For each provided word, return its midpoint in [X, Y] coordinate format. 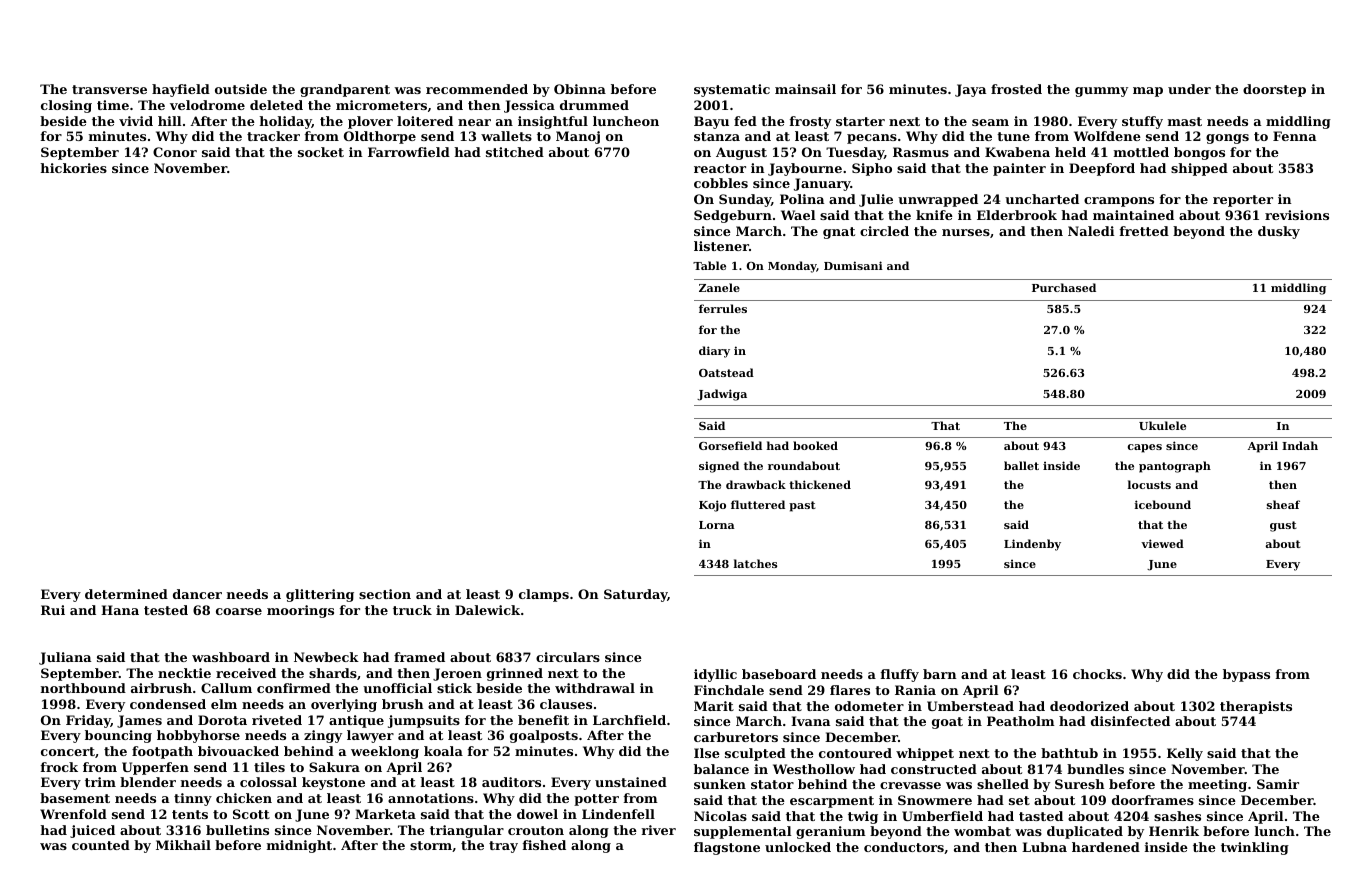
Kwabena [1017, 152]
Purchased [1064, 287]
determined [126, 594]
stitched [515, 152]
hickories [73, 168]
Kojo [712, 506]
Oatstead [726, 372]
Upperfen [155, 768]
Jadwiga [722, 395]
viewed [1162, 543]
